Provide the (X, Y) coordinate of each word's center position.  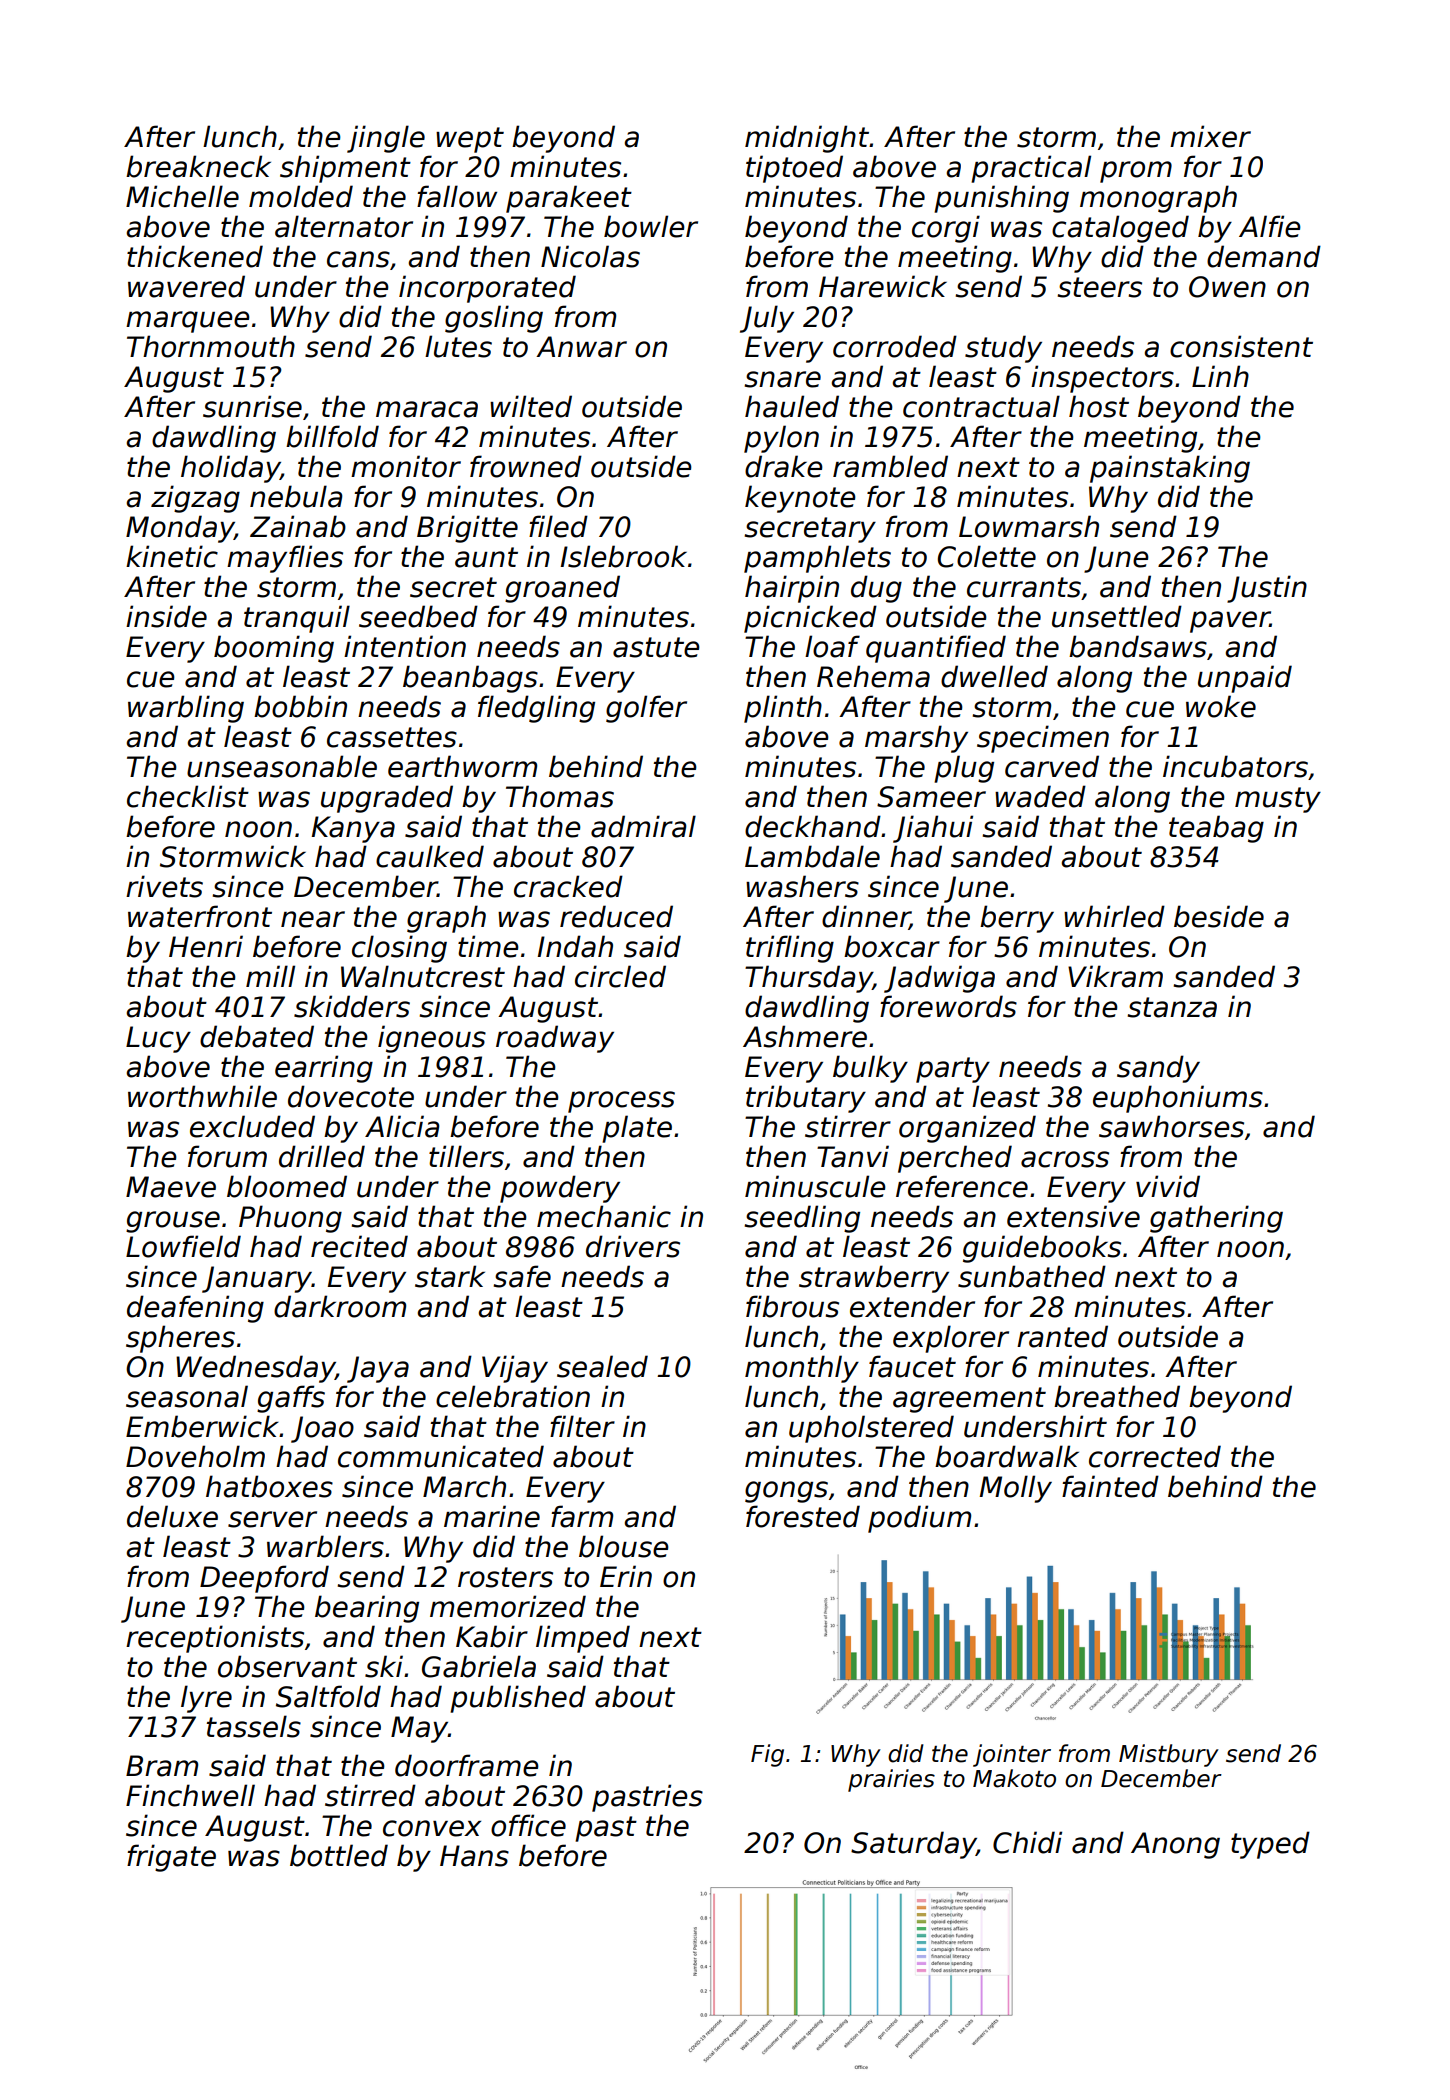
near (313, 919)
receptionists (215, 1639)
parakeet (569, 199)
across (1065, 1159)
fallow (457, 196)
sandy (1158, 1069)
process (621, 1102)
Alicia (402, 1126)
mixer (1210, 136)
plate (637, 1129)
